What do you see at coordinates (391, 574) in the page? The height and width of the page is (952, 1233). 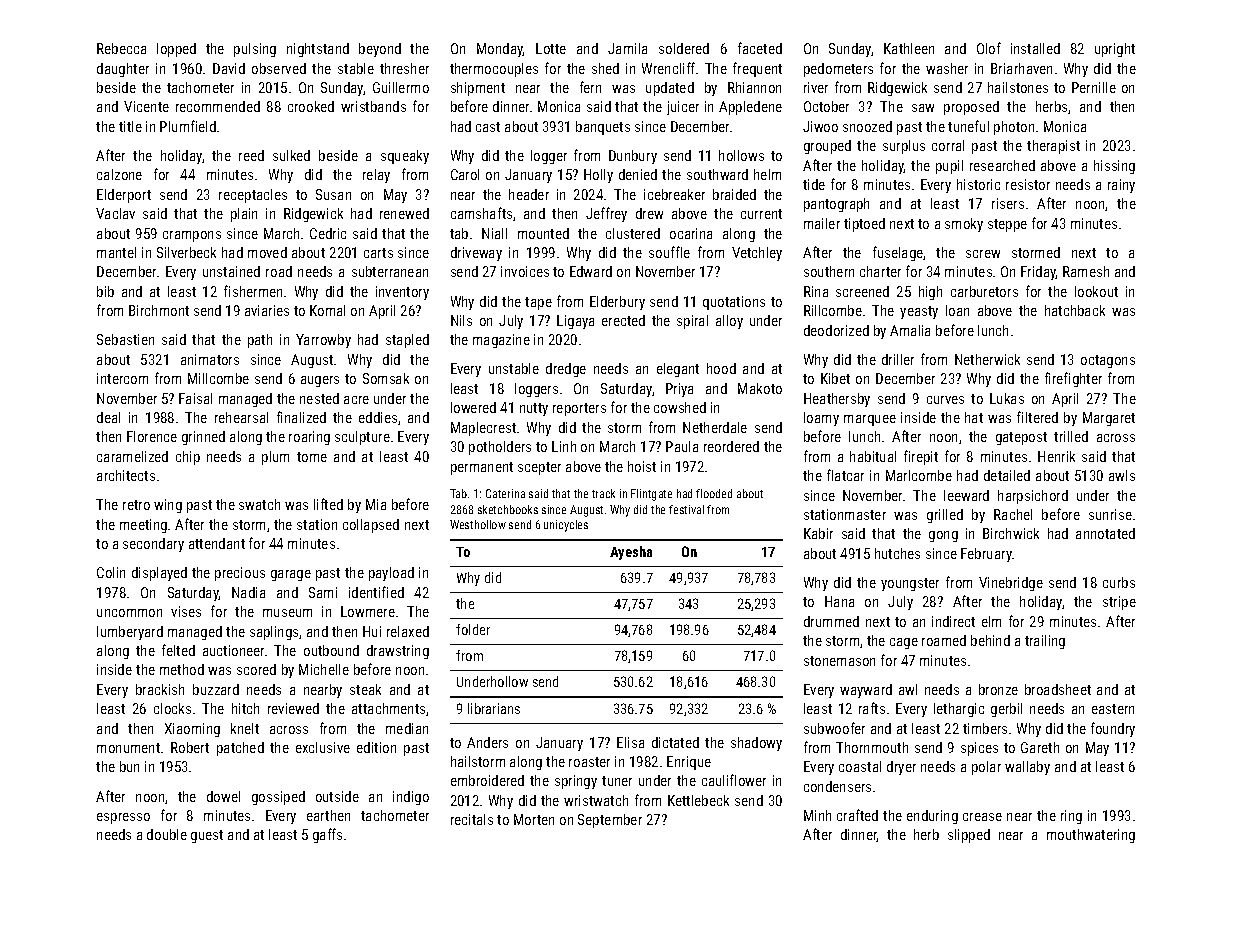 I see `payload` at bounding box center [391, 574].
